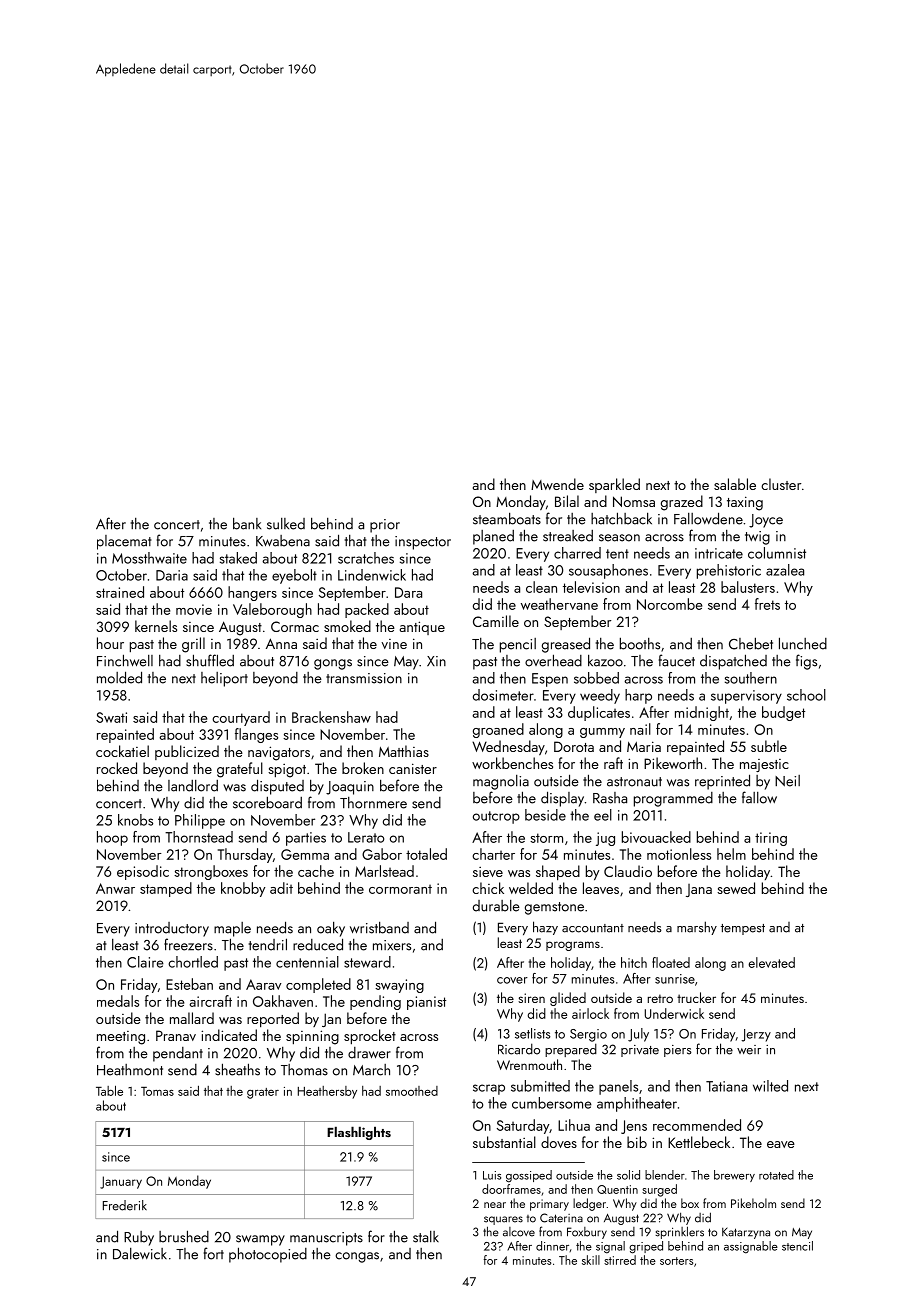 The height and width of the image is (1308, 924). What do you see at coordinates (557, 484) in the image?
I see `Mwende` at bounding box center [557, 484].
